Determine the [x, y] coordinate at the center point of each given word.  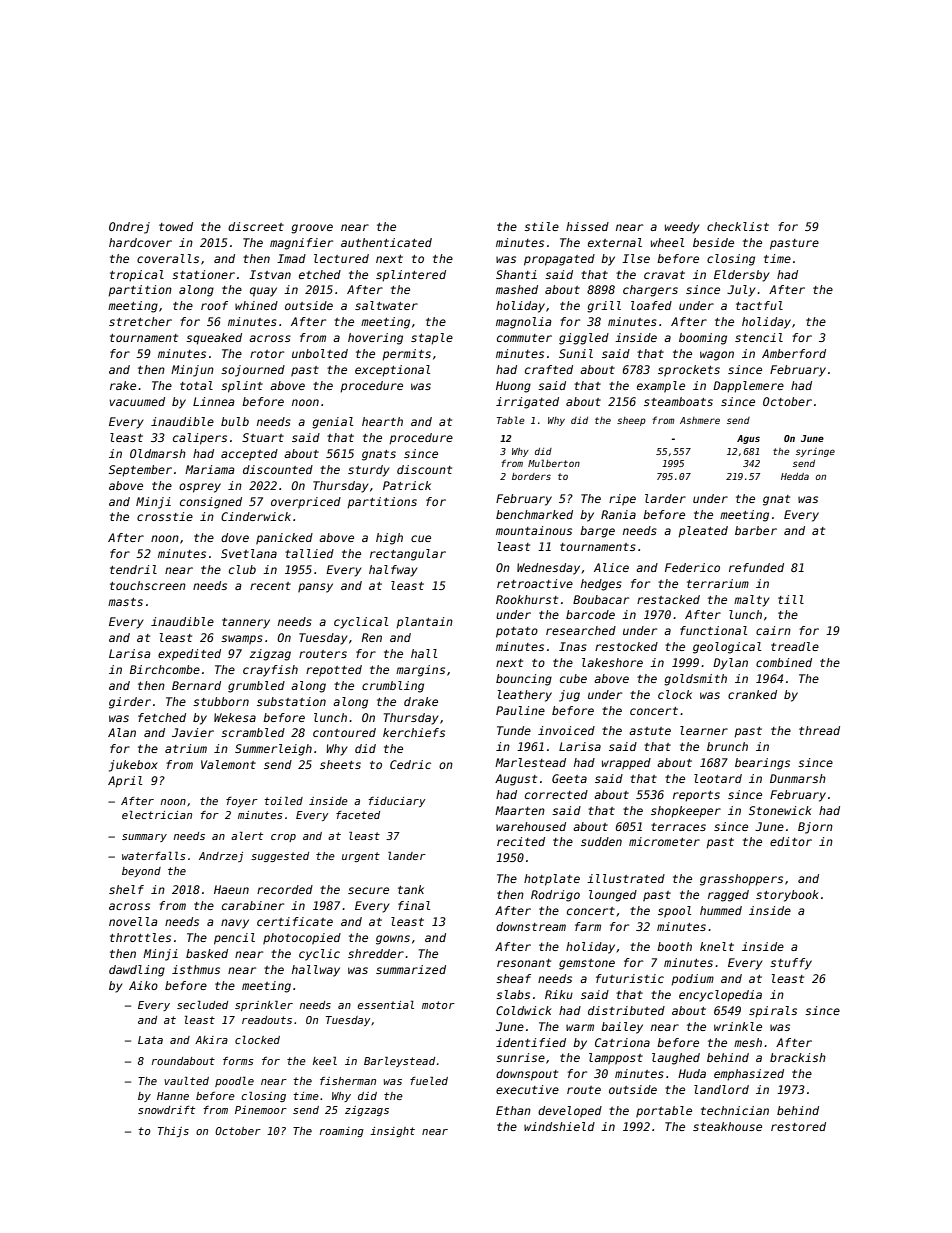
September [140, 471]
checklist [738, 226]
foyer [242, 802]
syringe [815, 452]
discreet [256, 226]
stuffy [791, 964]
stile [541, 226]
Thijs [173, 1132]
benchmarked [534, 514]
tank [411, 889]
